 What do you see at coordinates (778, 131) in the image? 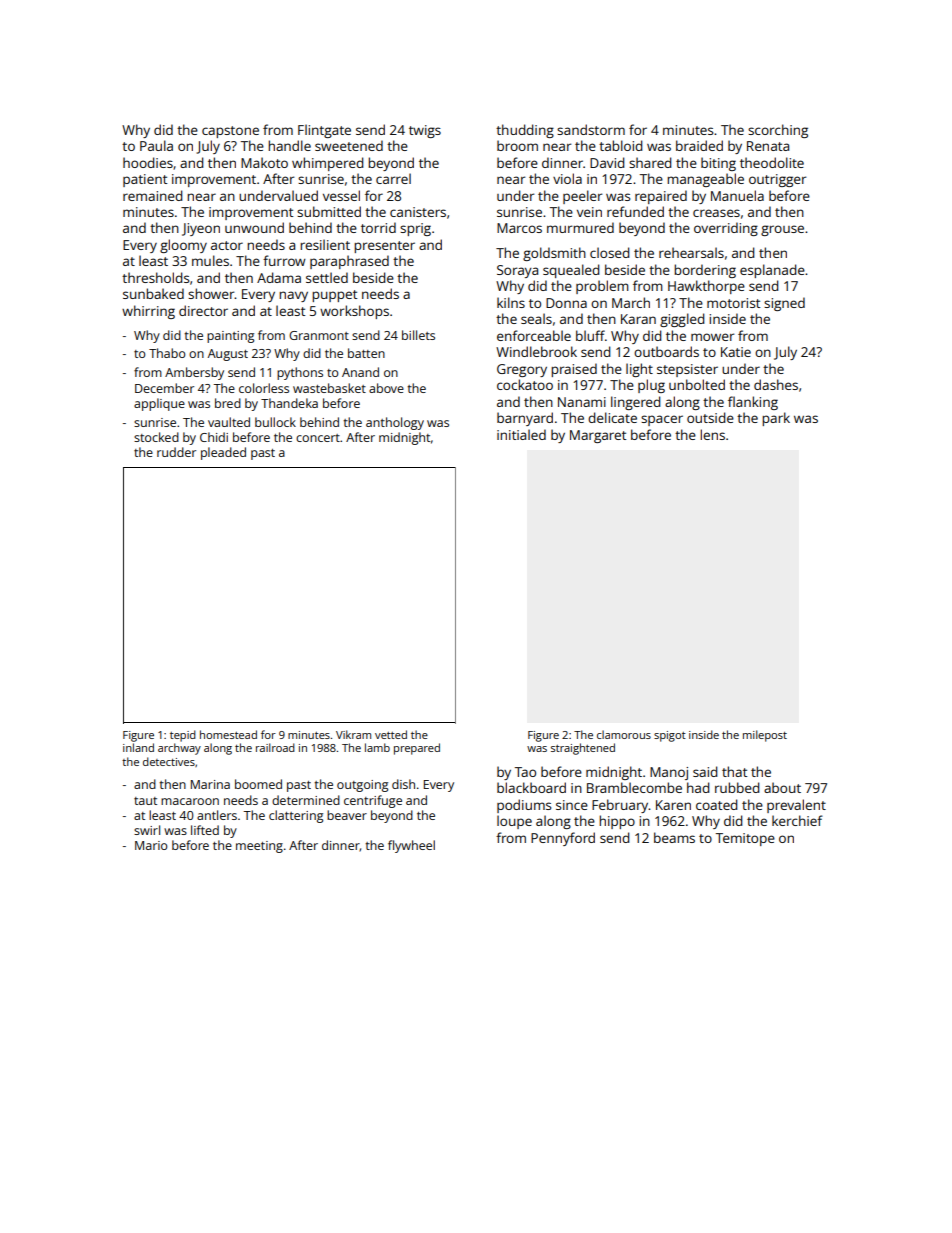
I see `scorching` at bounding box center [778, 131].
